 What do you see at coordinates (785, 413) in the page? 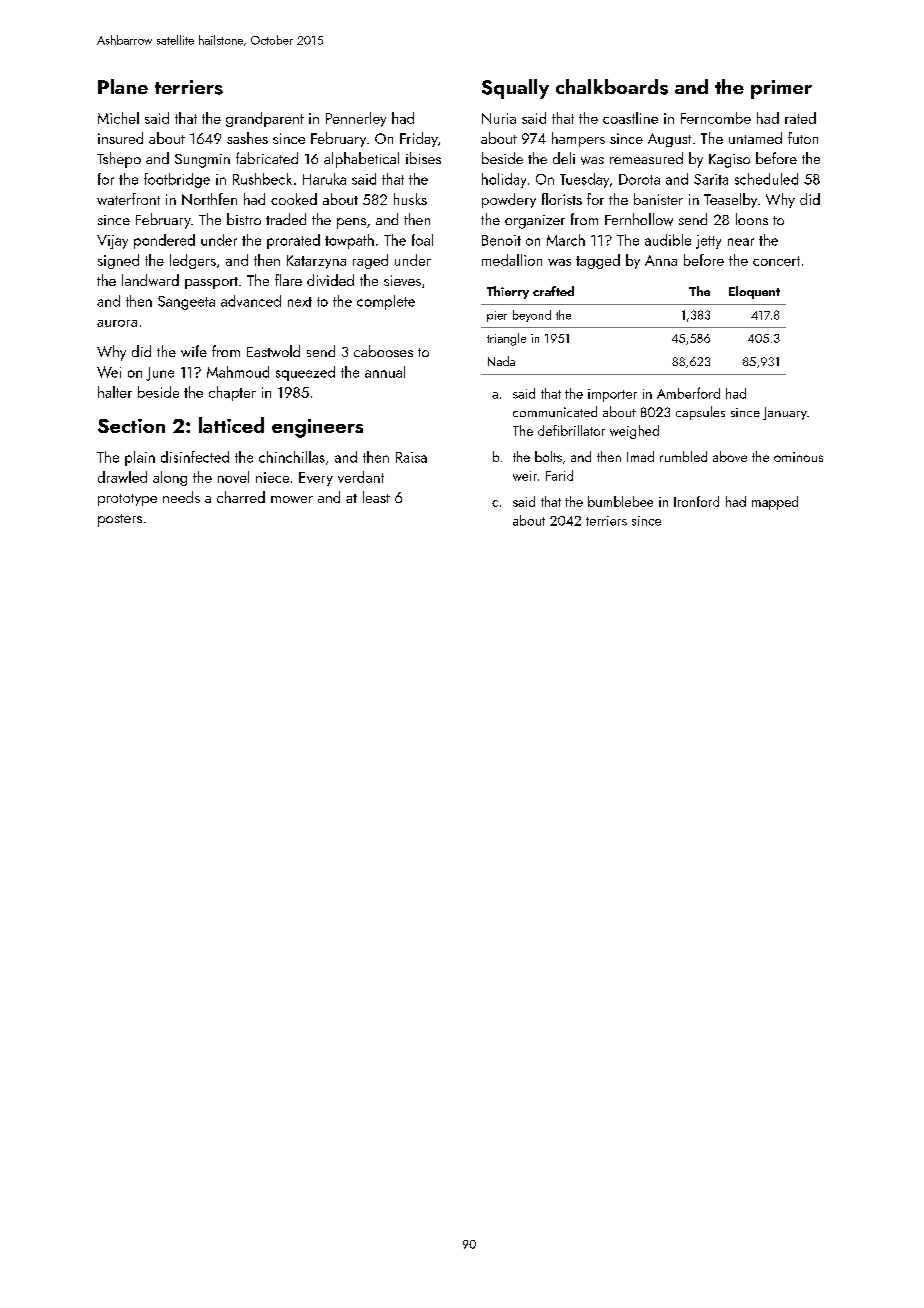
I see `January` at bounding box center [785, 413].
